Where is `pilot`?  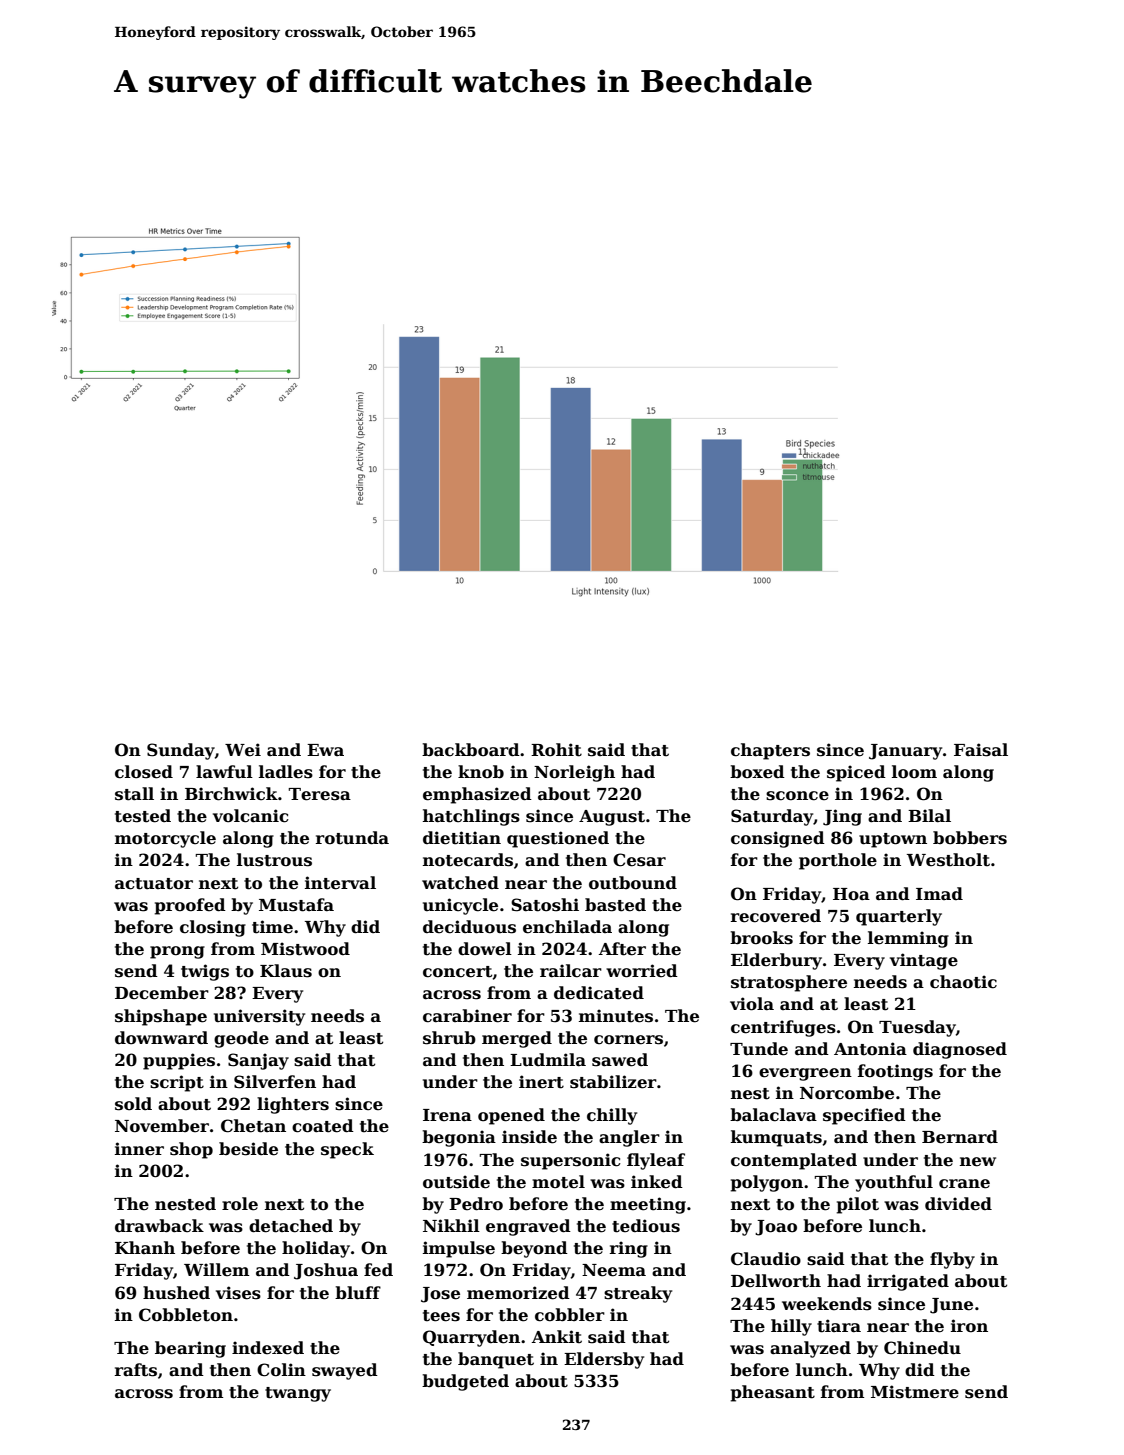 pilot is located at coordinates (858, 1205).
